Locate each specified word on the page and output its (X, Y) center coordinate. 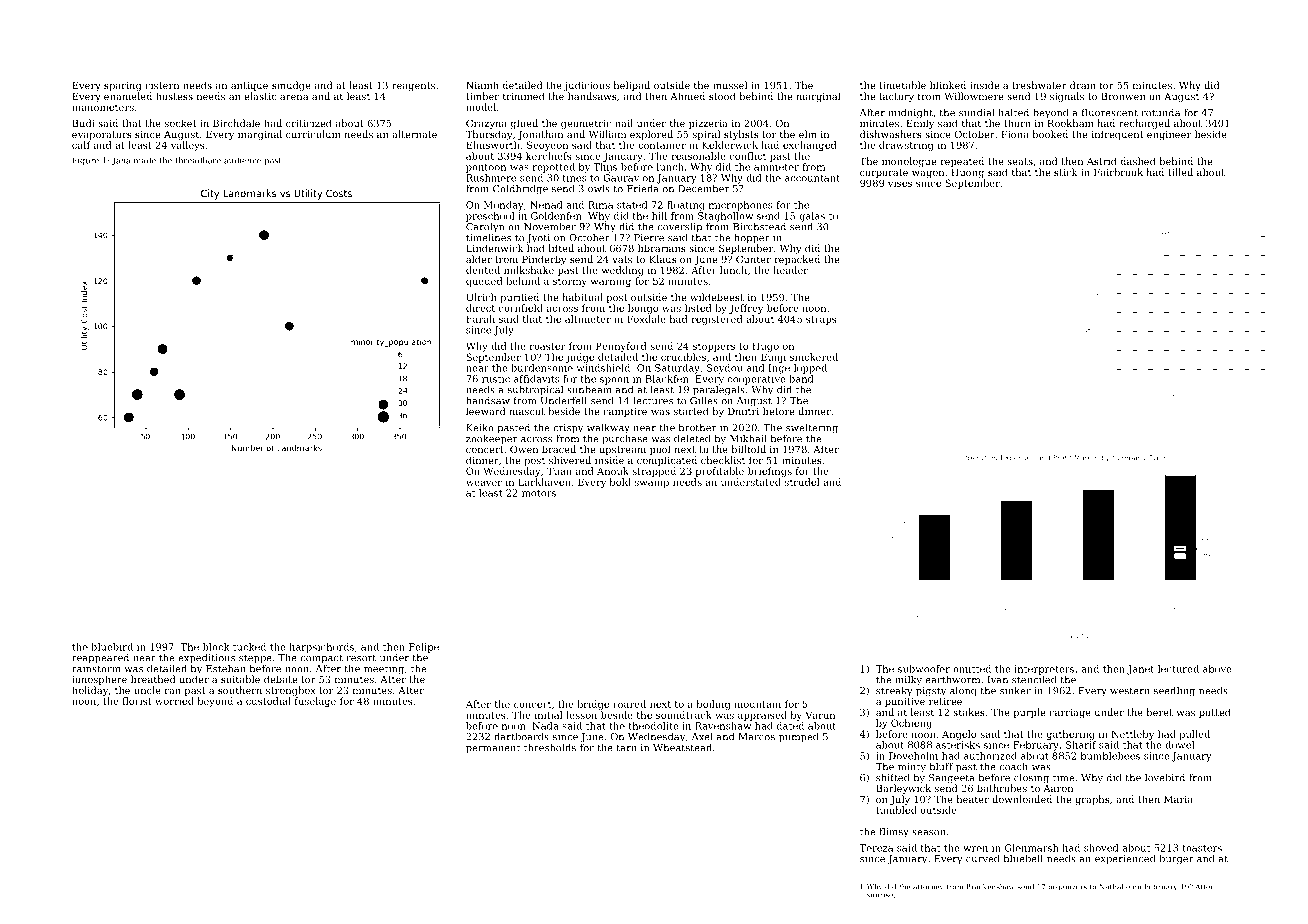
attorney (928, 887)
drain (1083, 85)
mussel (730, 85)
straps (821, 320)
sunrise (880, 895)
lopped (810, 369)
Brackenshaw (990, 887)
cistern (162, 85)
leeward (486, 411)
